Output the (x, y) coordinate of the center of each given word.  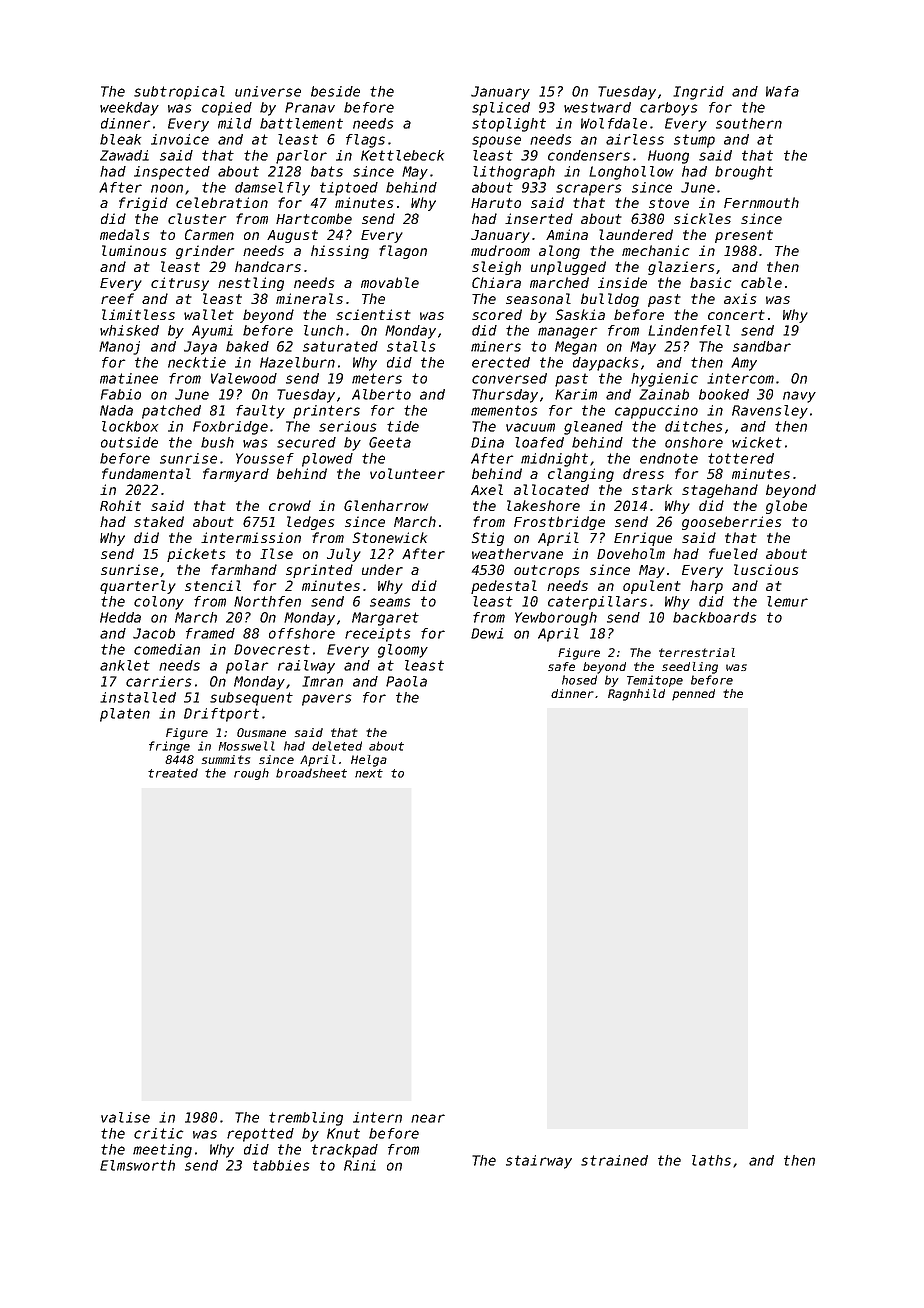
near (428, 1118)
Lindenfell (689, 330)
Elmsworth (137, 1165)
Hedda (120, 617)
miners (496, 346)
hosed (579, 680)
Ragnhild (636, 695)
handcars (268, 266)
